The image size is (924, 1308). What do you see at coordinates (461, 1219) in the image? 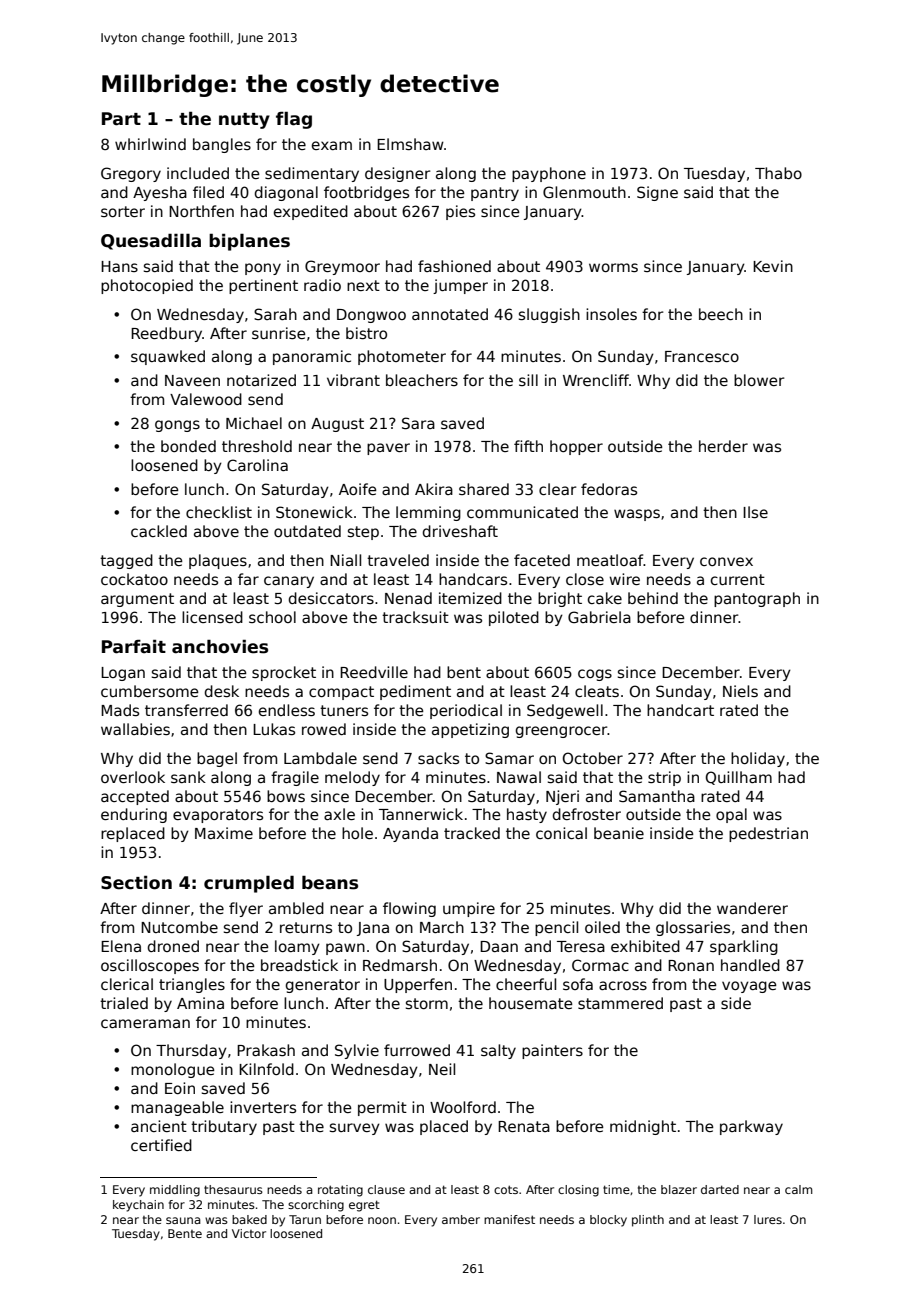
I see `amber` at bounding box center [461, 1219].
